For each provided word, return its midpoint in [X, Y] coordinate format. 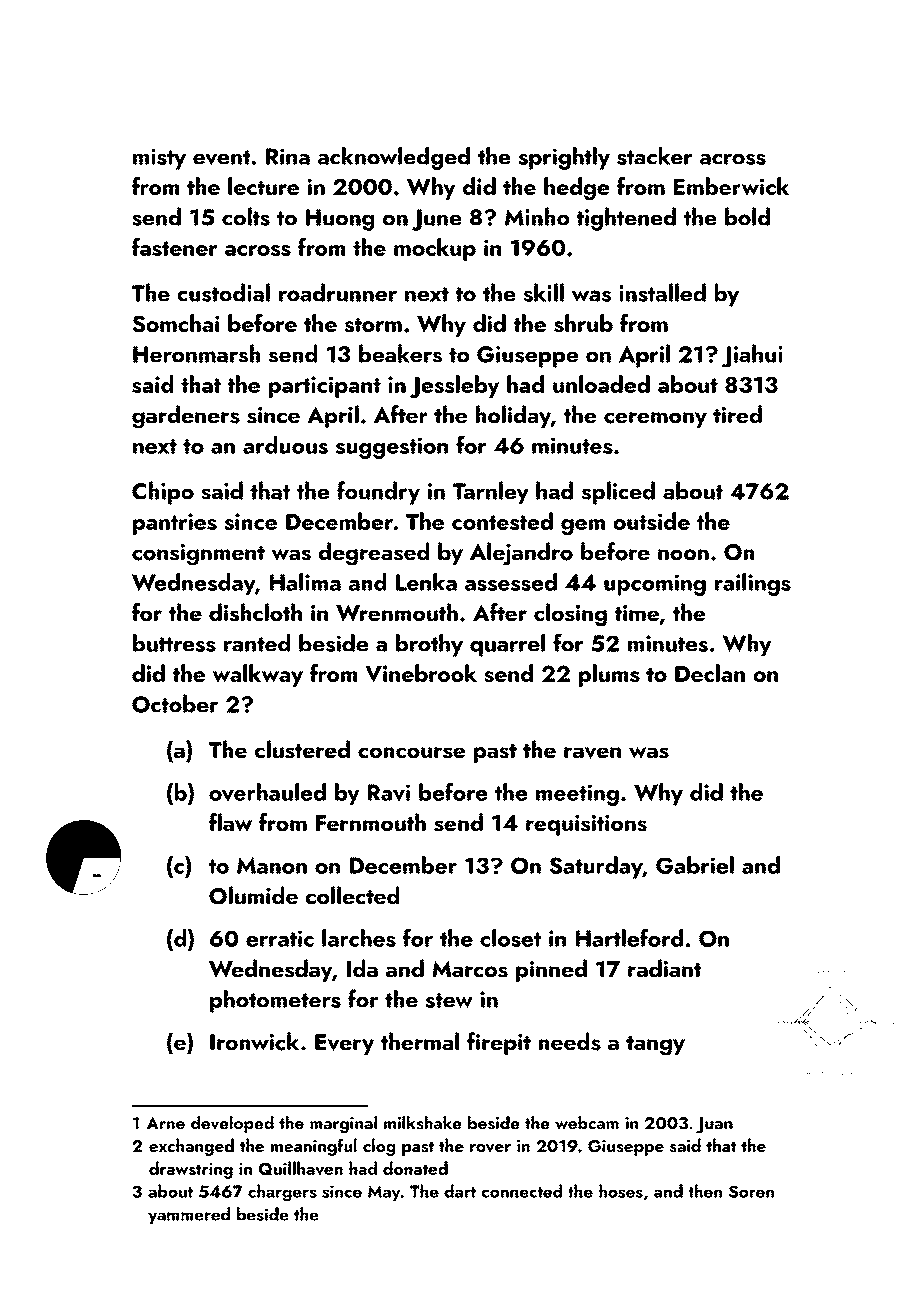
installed [662, 292]
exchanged [191, 1147]
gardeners [186, 417]
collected [352, 895]
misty [159, 159]
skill [543, 292]
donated [415, 1168]
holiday [513, 416]
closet [510, 938]
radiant [664, 968]
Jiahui [752, 356]
